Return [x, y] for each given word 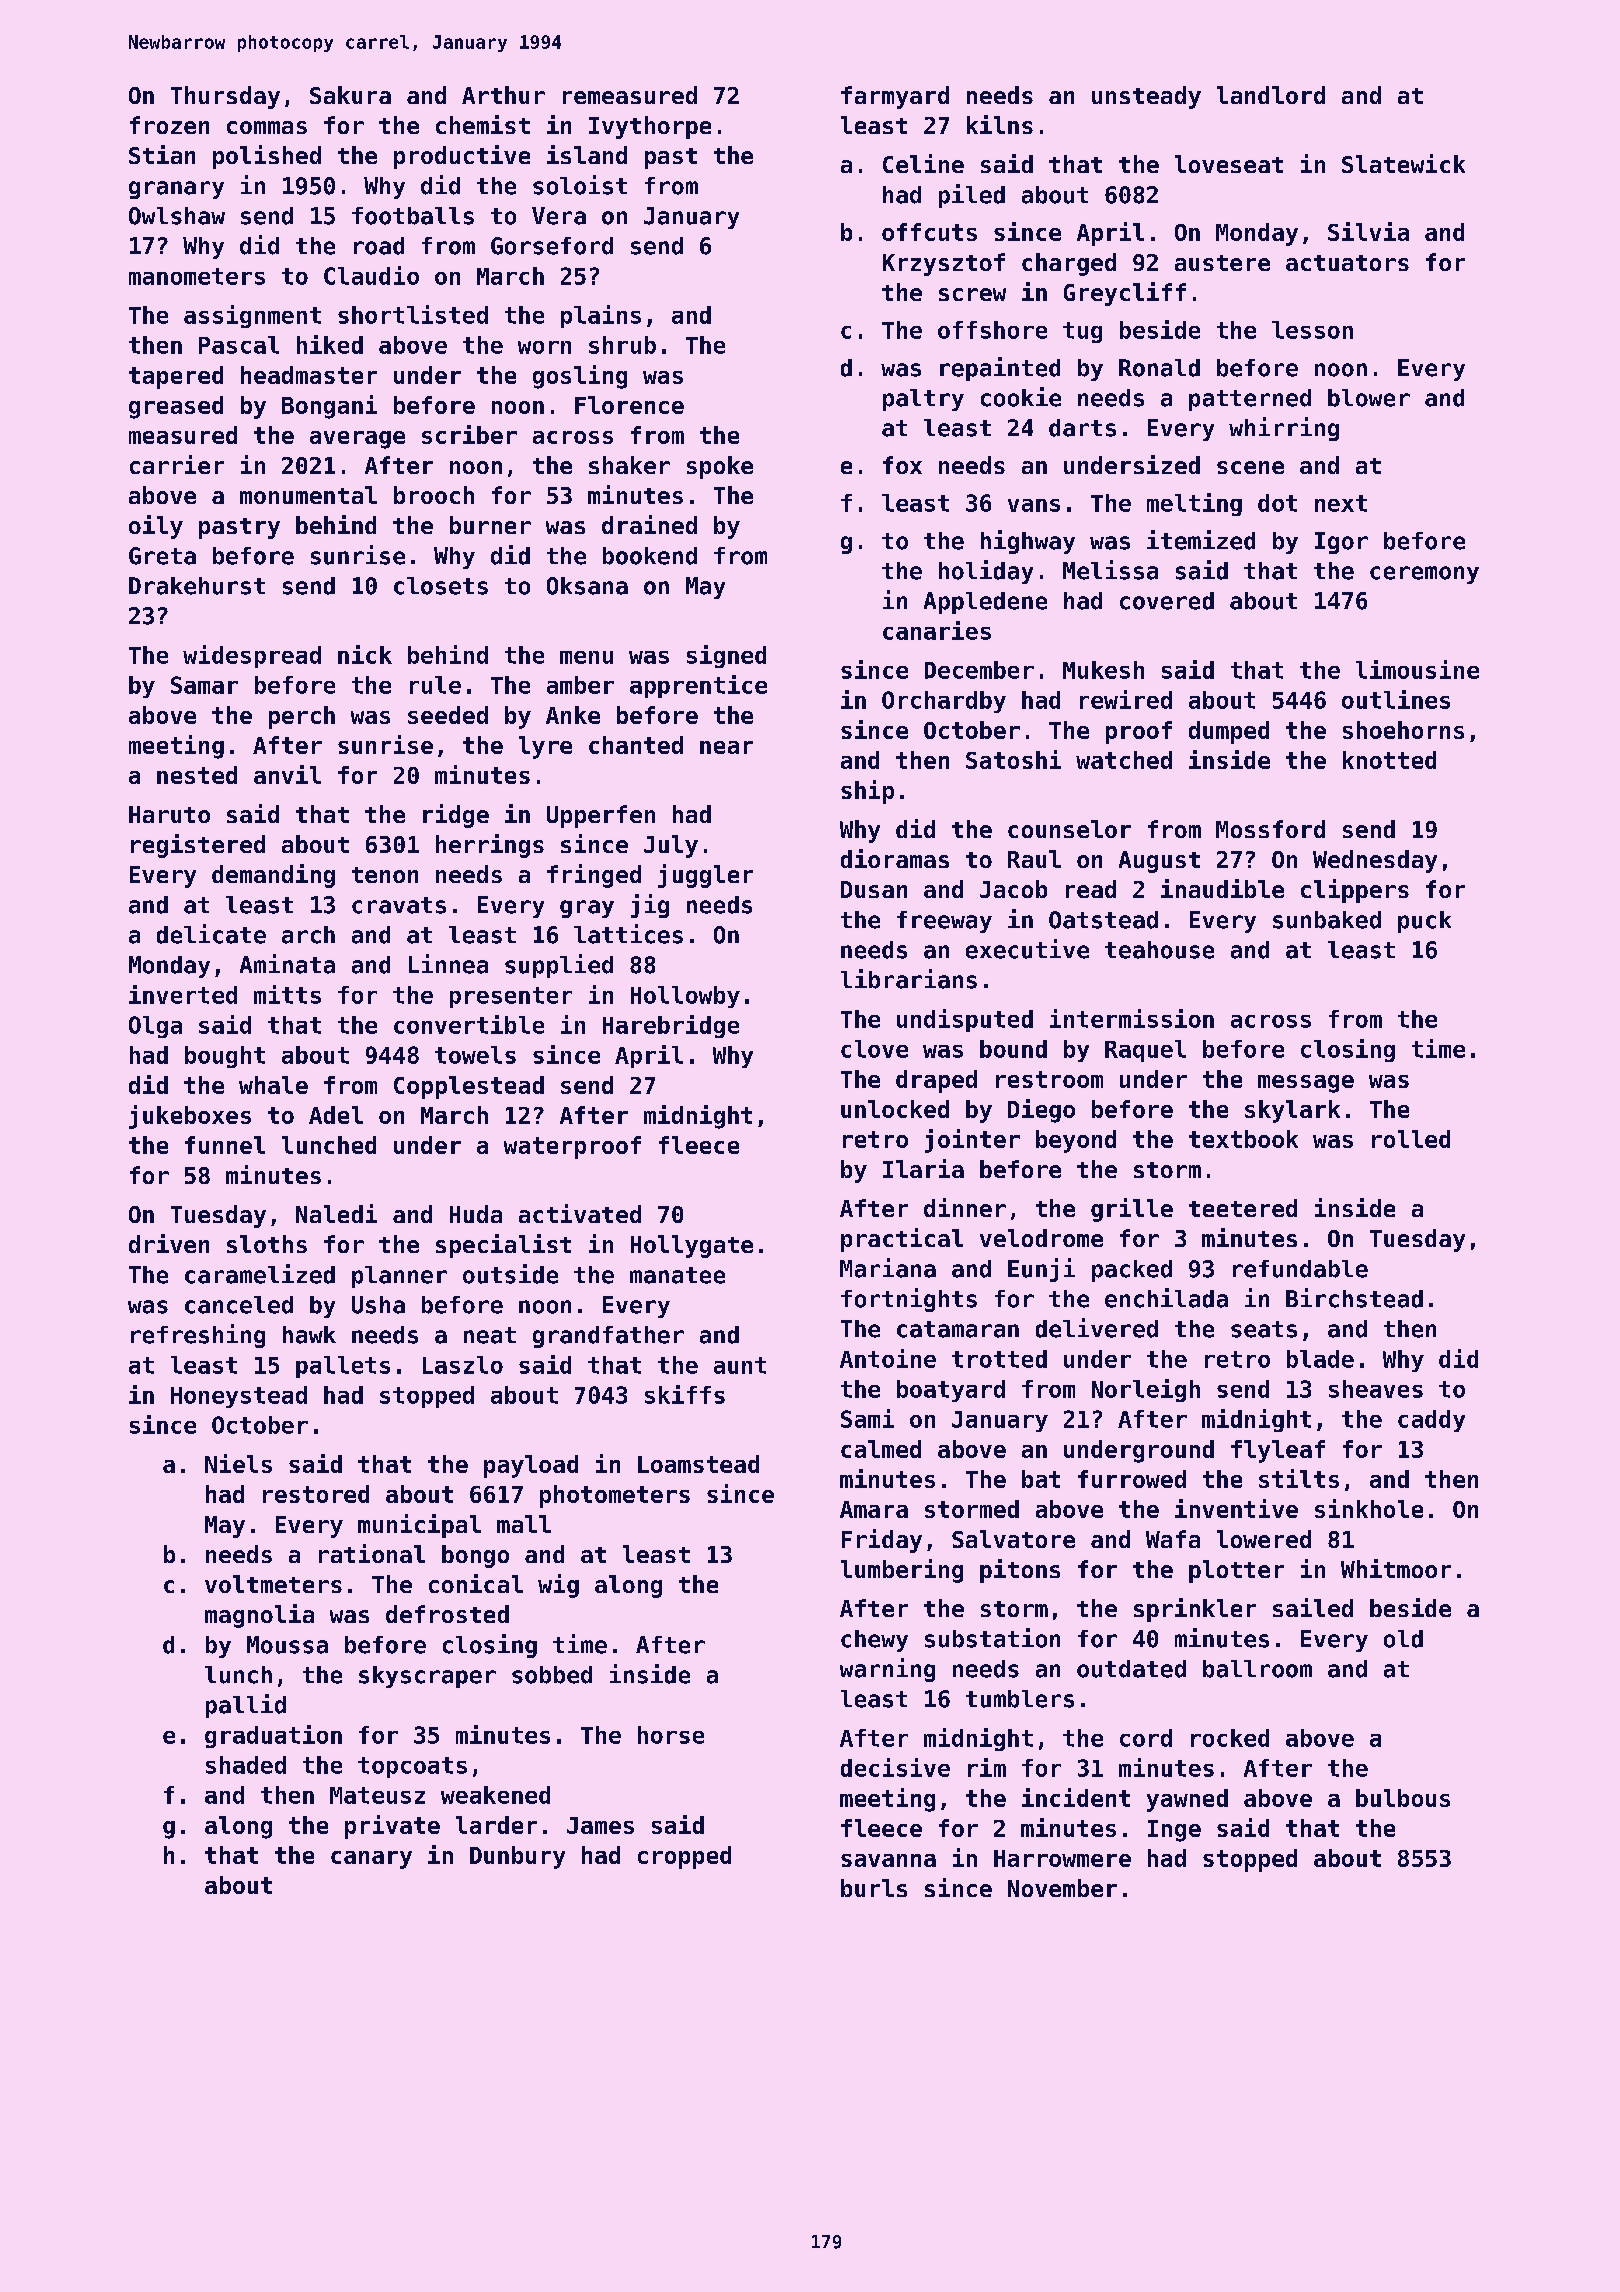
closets [441, 586]
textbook [1243, 1139]
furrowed [1132, 1479]
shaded [246, 1765]
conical [476, 1583]
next [1341, 503]
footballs [413, 216]
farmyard [895, 97]
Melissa [1110, 570]
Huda [476, 1214]
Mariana [888, 1268]
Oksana [587, 586]
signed [726, 656]
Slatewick [1403, 163]
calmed [881, 1449]
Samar [204, 685]
